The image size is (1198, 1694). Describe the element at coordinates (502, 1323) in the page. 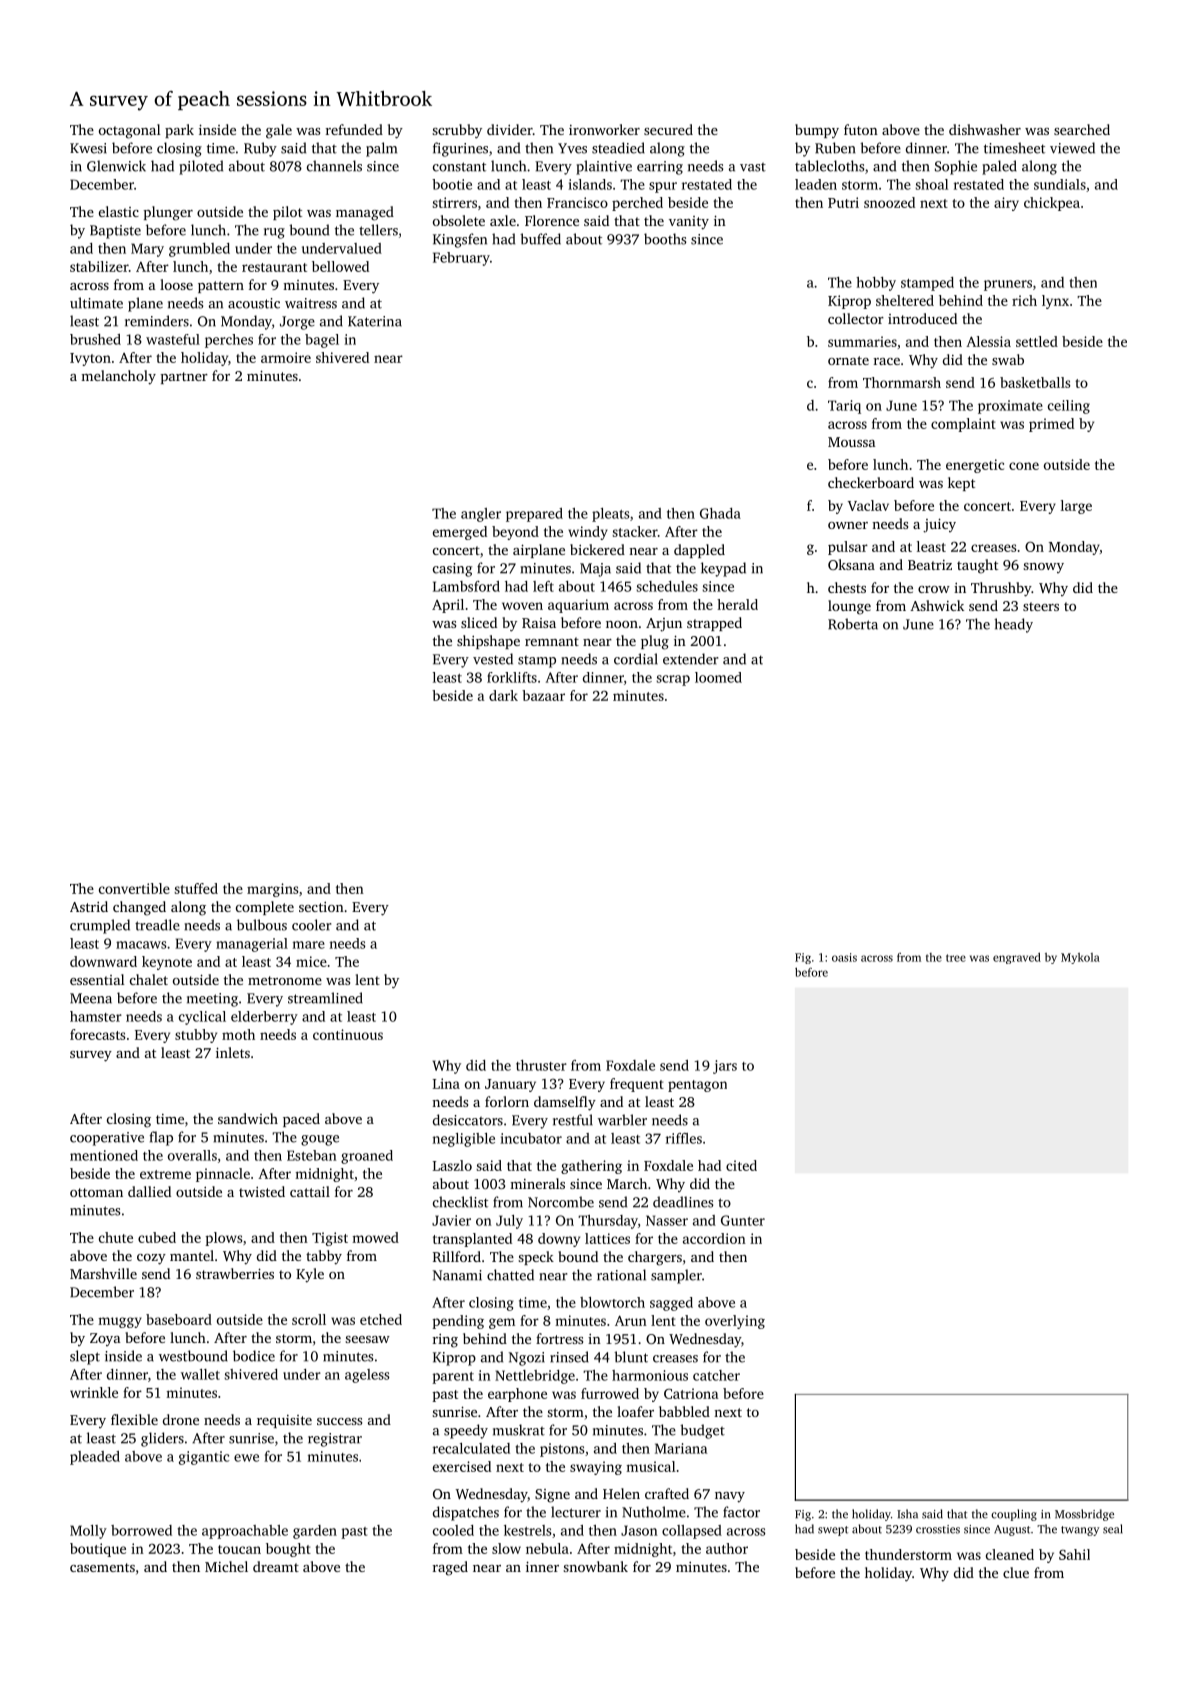

I see `gem` at that location.
